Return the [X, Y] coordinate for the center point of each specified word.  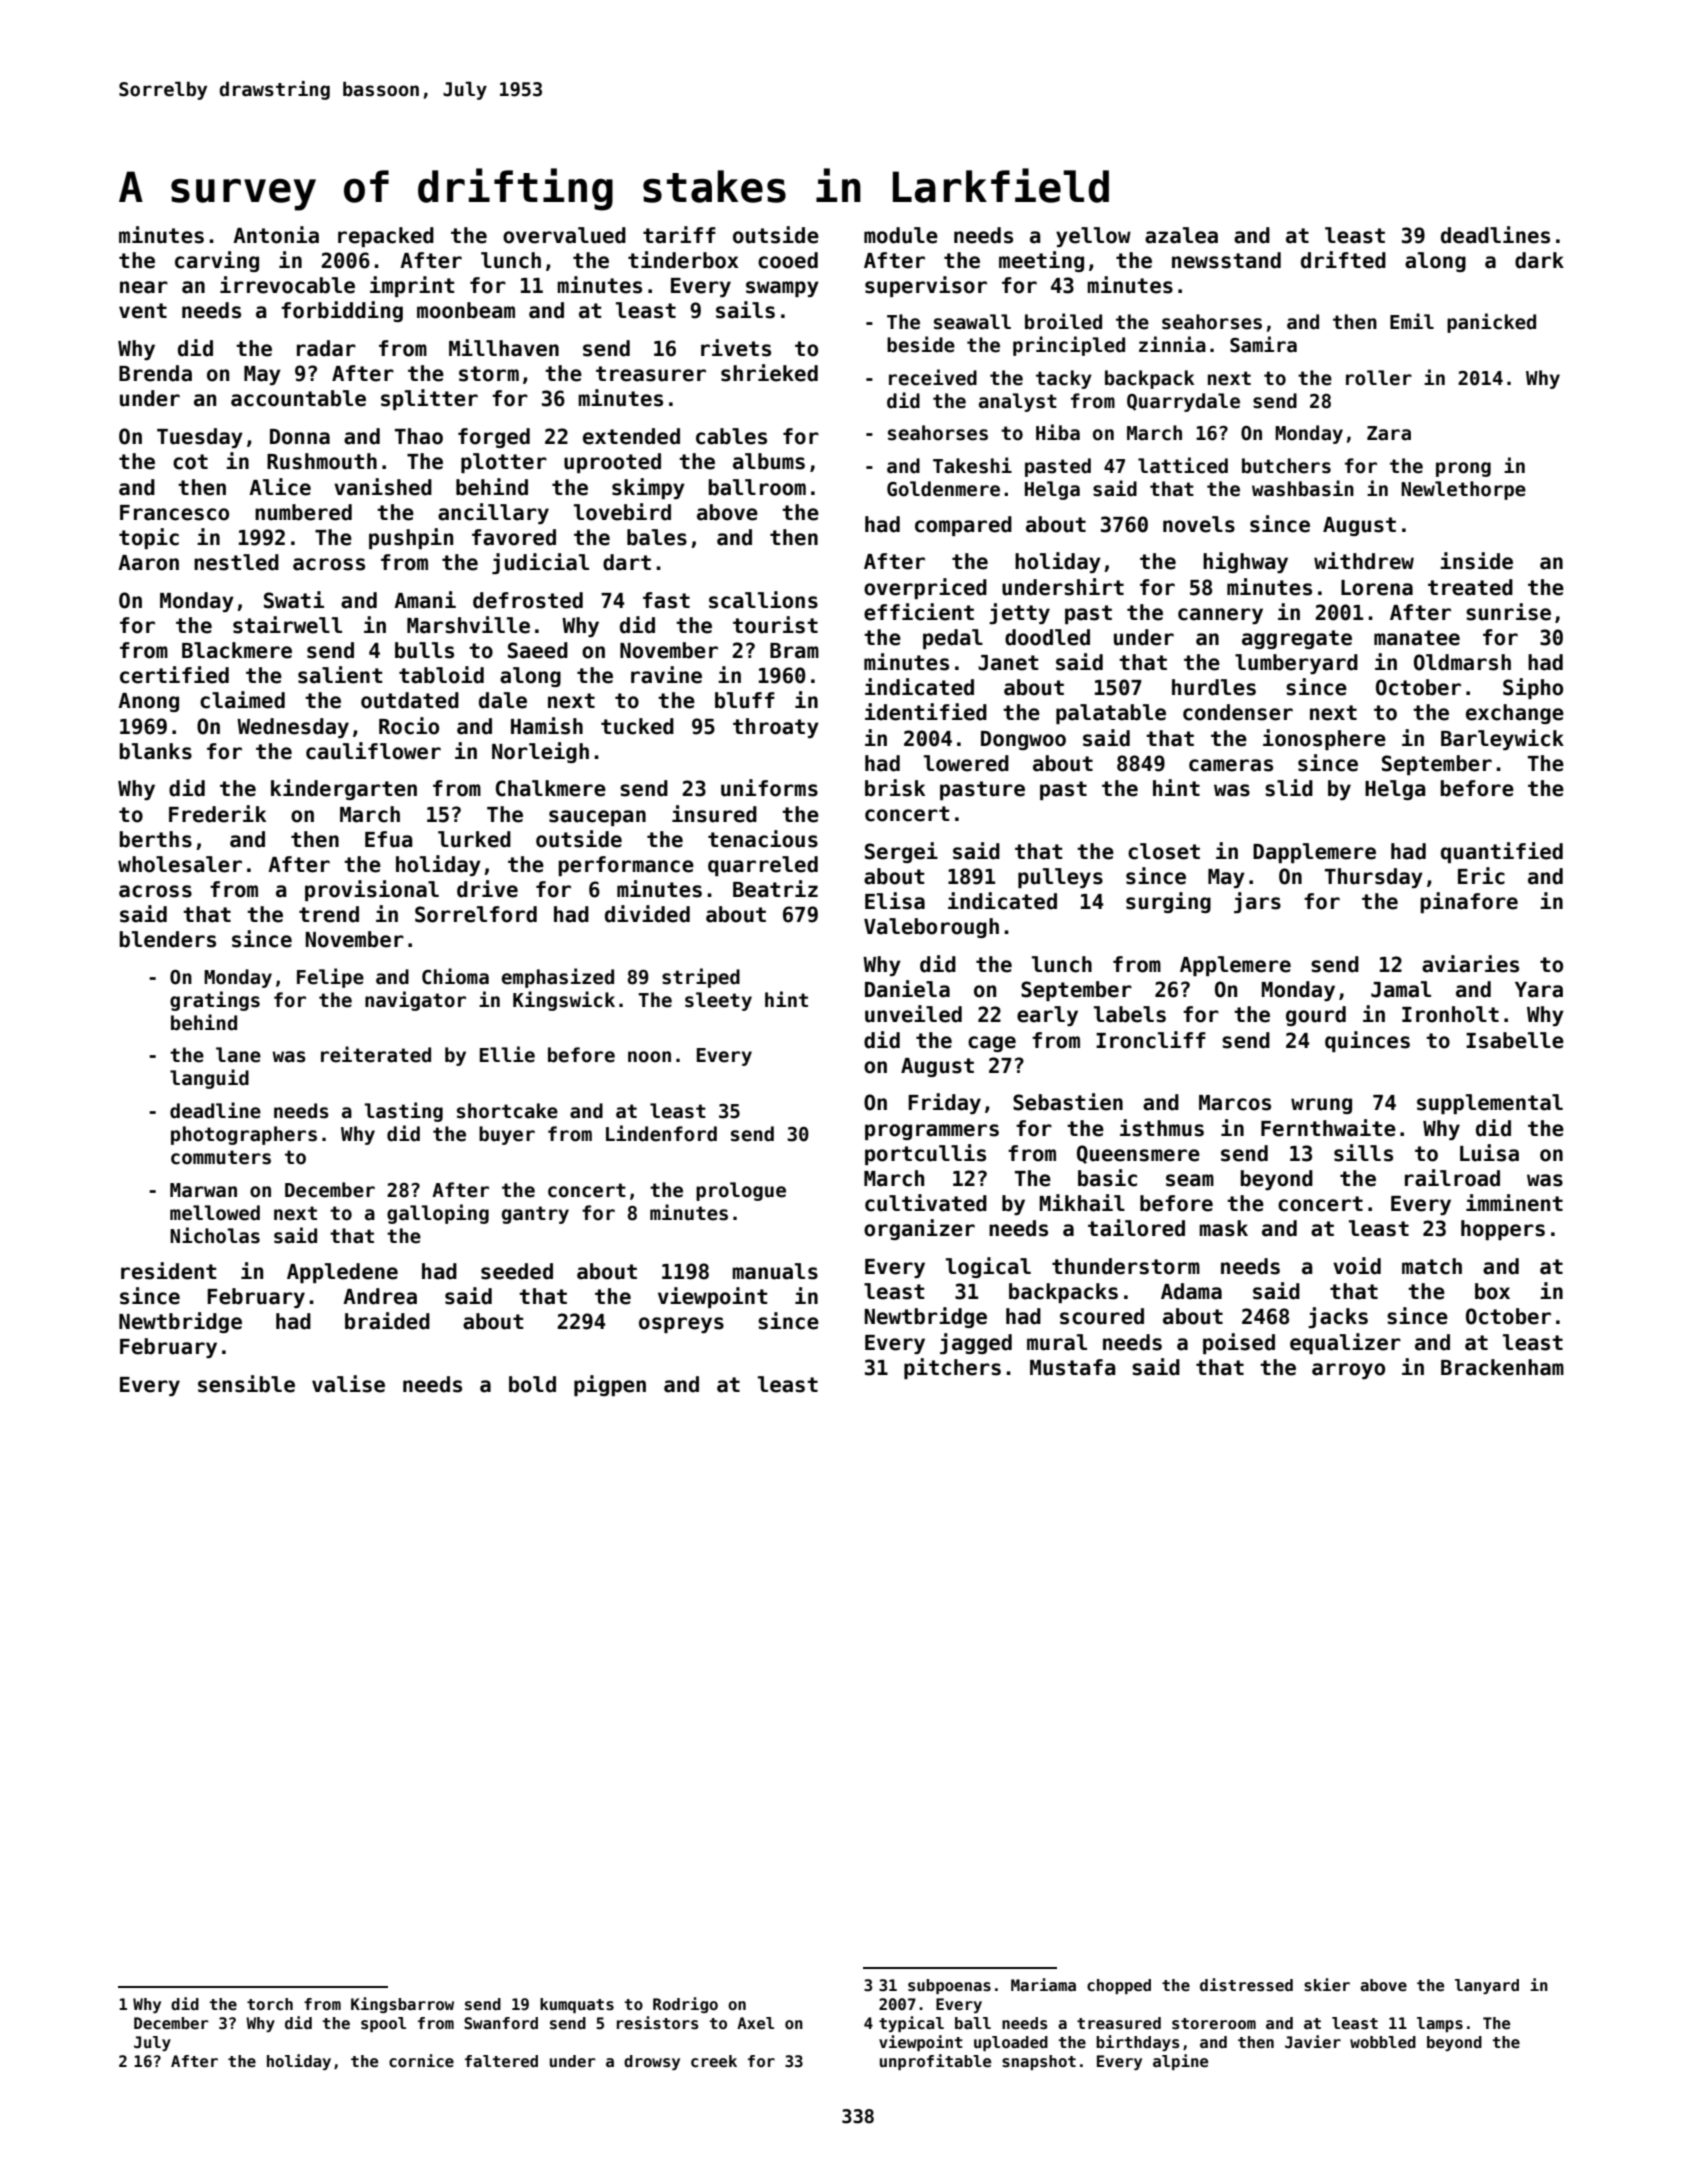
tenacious [763, 839]
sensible [246, 1384]
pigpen [610, 1385]
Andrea [380, 1296]
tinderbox [683, 260]
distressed [1246, 1985]
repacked [386, 237]
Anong [148, 702]
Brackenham [1502, 1367]
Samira [1263, 344]
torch [270, 2004]
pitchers [952, 1368]
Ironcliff [1151, 1040]
